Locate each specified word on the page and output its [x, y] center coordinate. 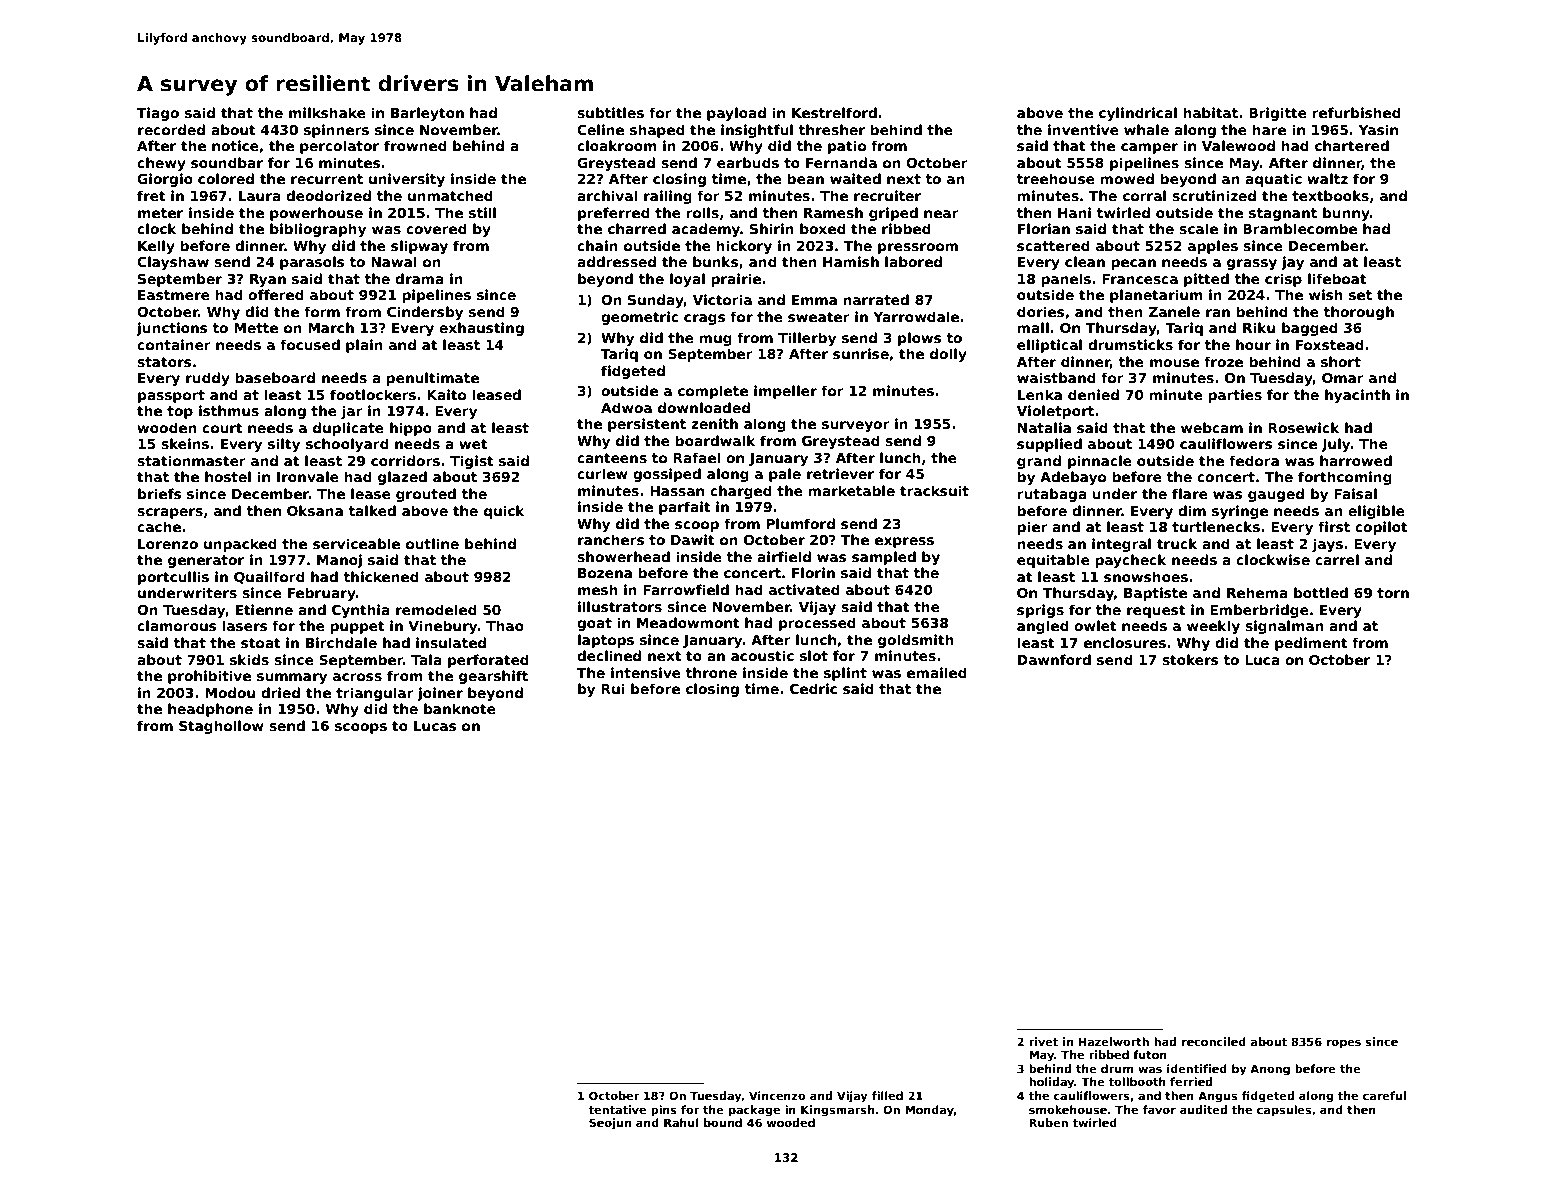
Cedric [813, 688]
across [357, 677]
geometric [640, 318]
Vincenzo [777, 1095]
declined [609, 655]
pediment [1311, 644]
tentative [617, 1109]
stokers [1190, 659]
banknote [460, 708]
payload [736, 114]
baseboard [275, 377]
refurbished [1356, 112]
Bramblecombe [1300, 228]
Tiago [158, 114]
